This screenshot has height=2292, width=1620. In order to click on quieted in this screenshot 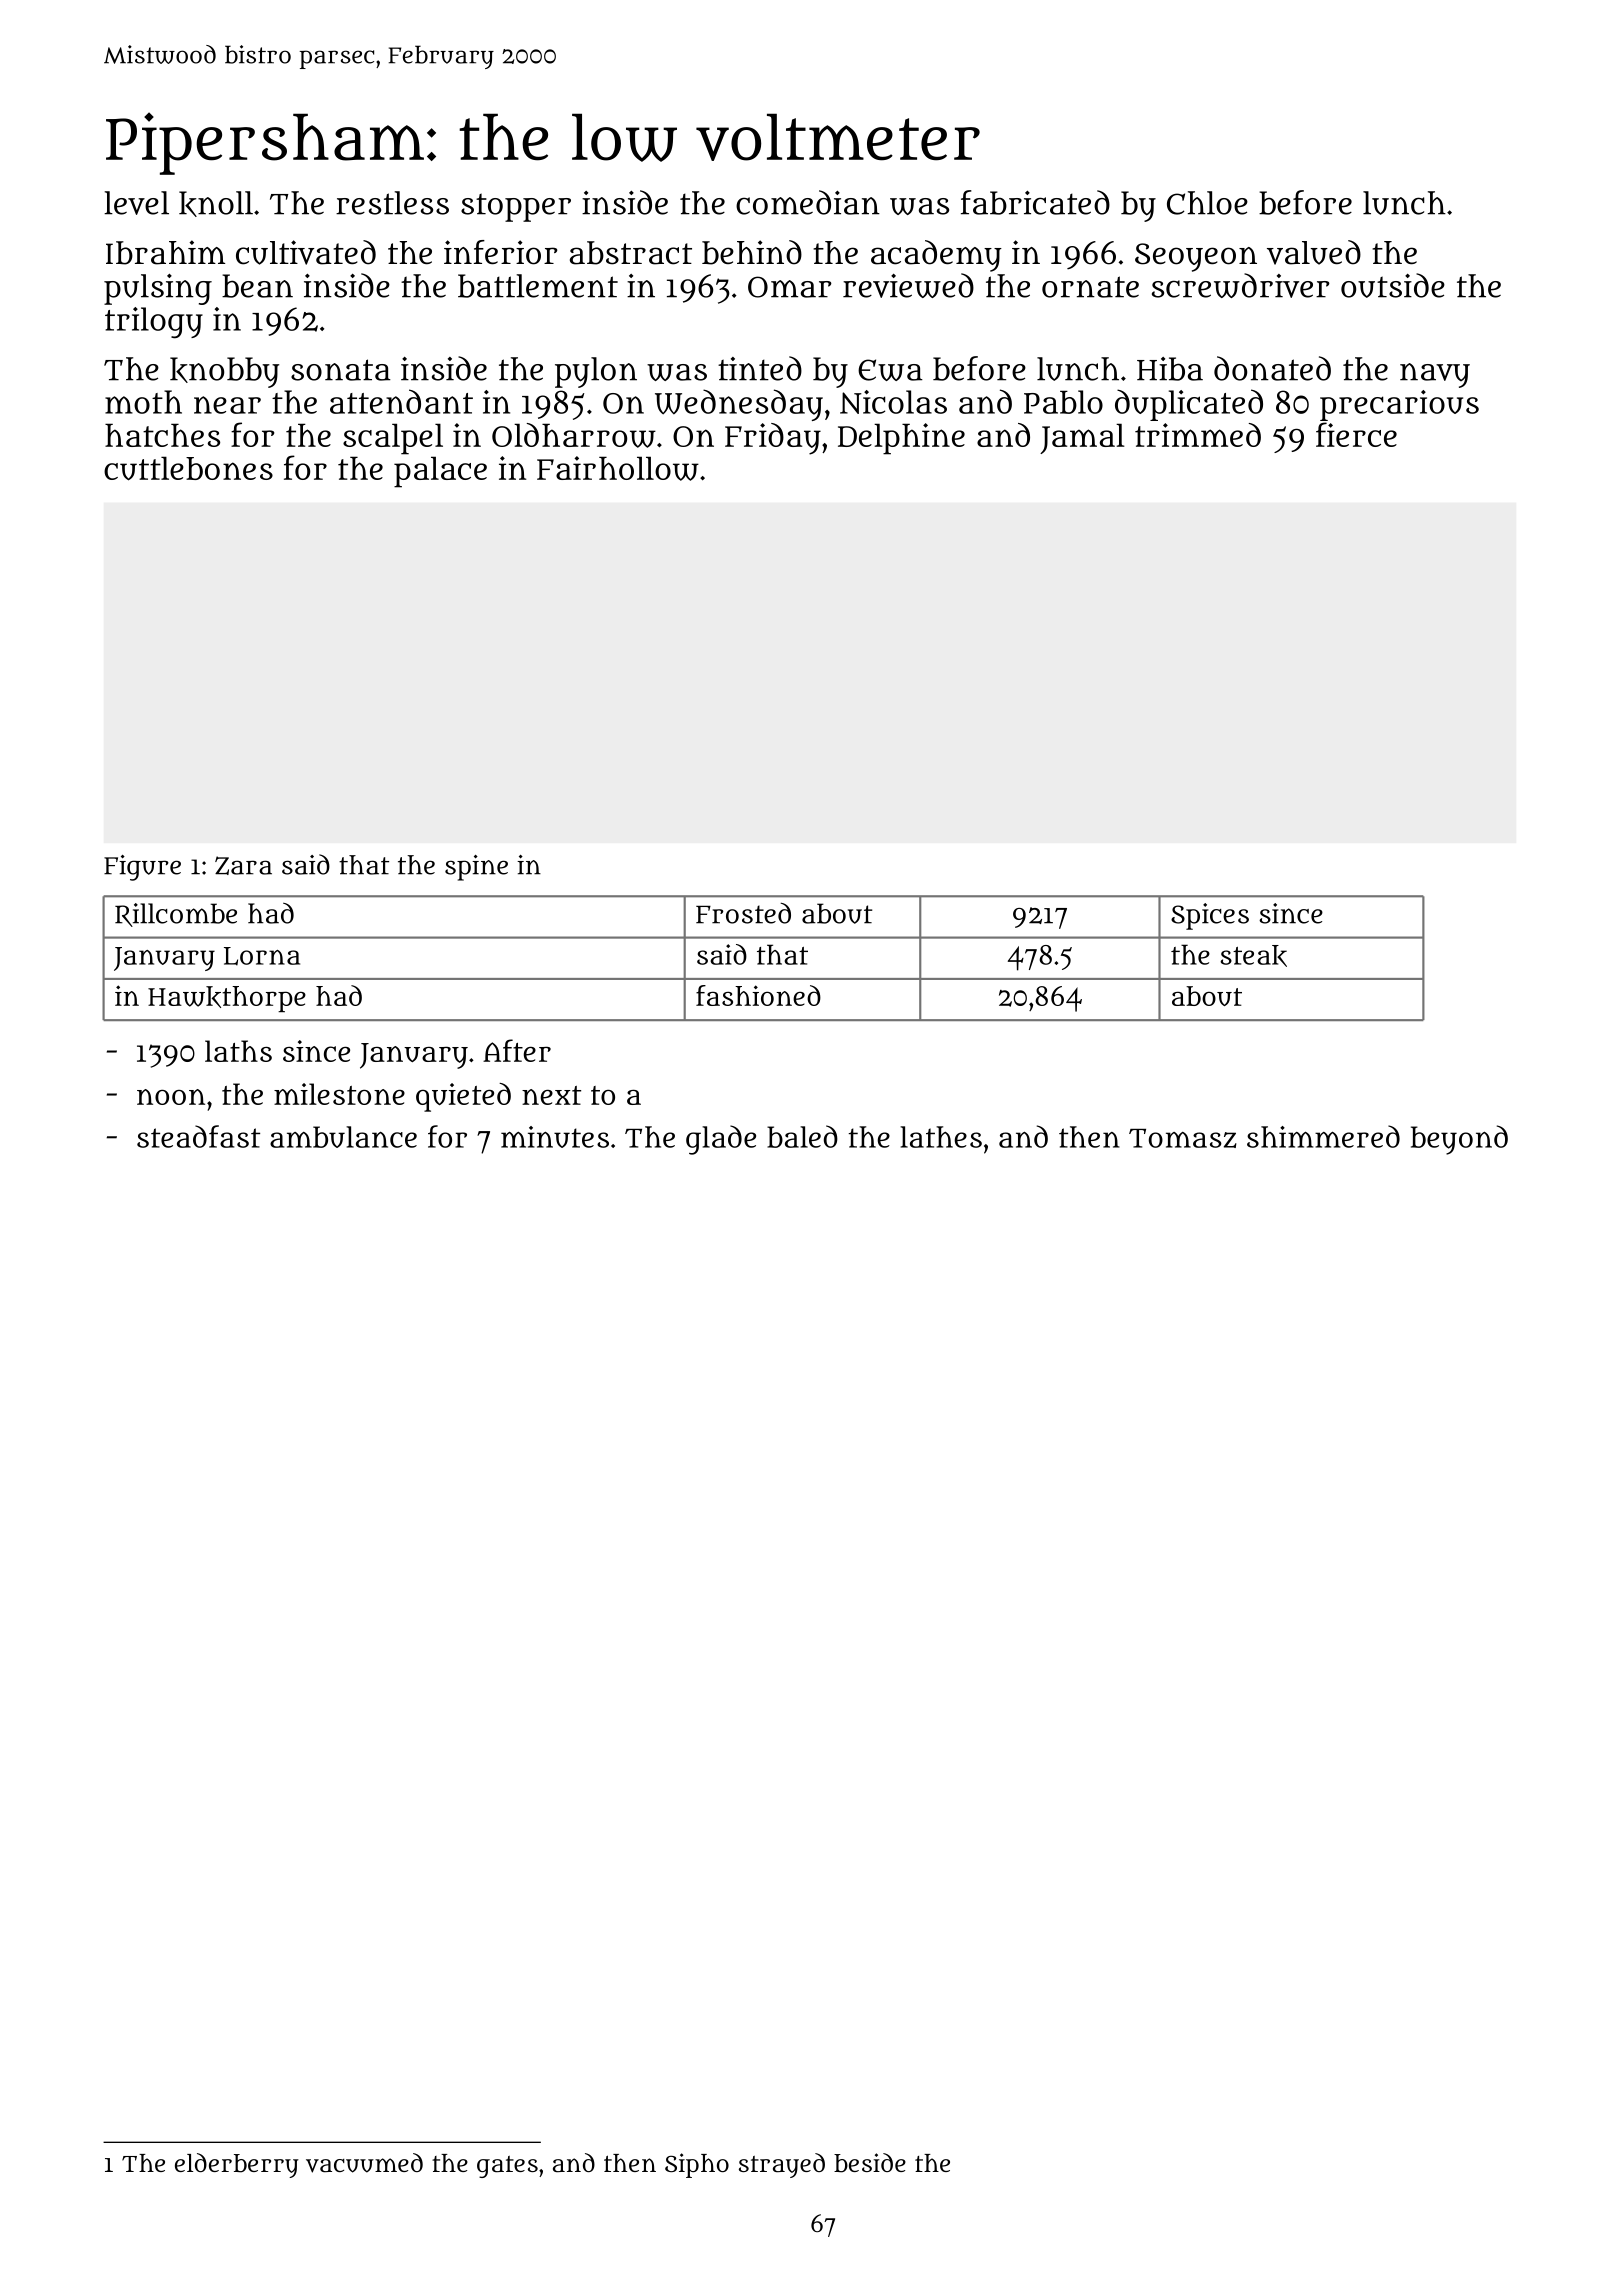, I will do `click(463, 1097)`.
